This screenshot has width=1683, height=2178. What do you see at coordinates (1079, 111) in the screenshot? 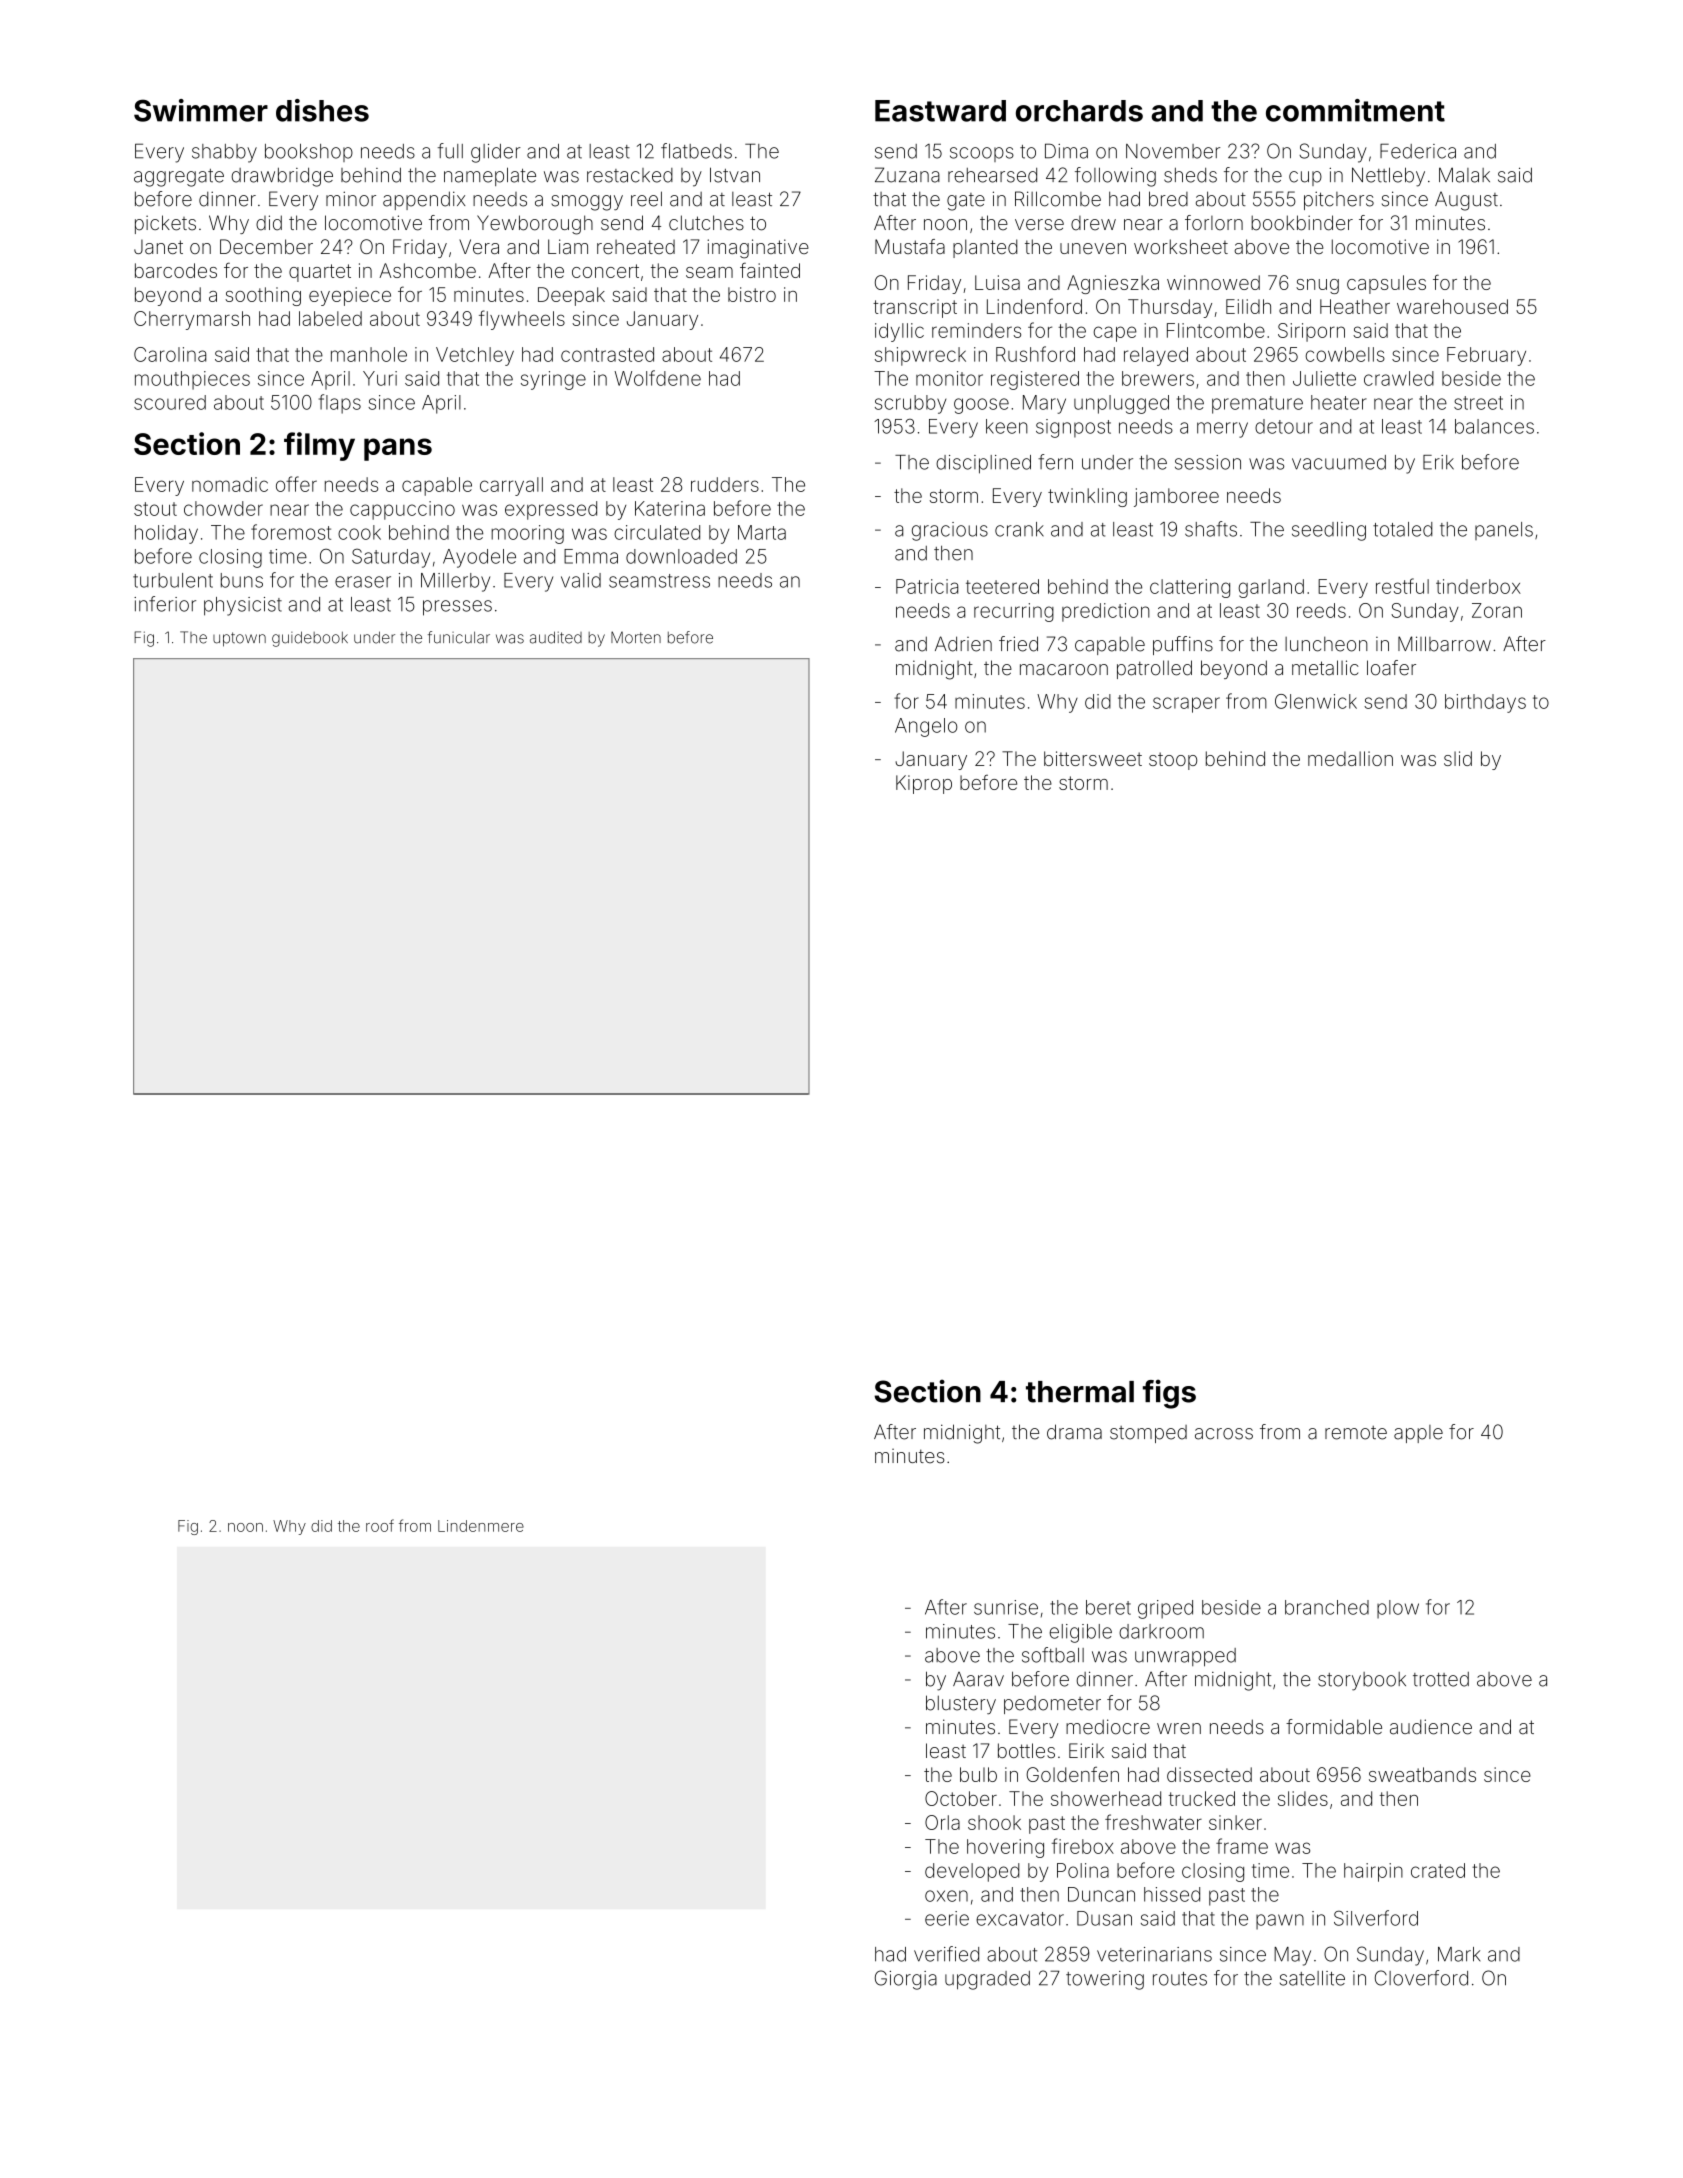
I see `orchards` at bounding box center [1079, 111].
